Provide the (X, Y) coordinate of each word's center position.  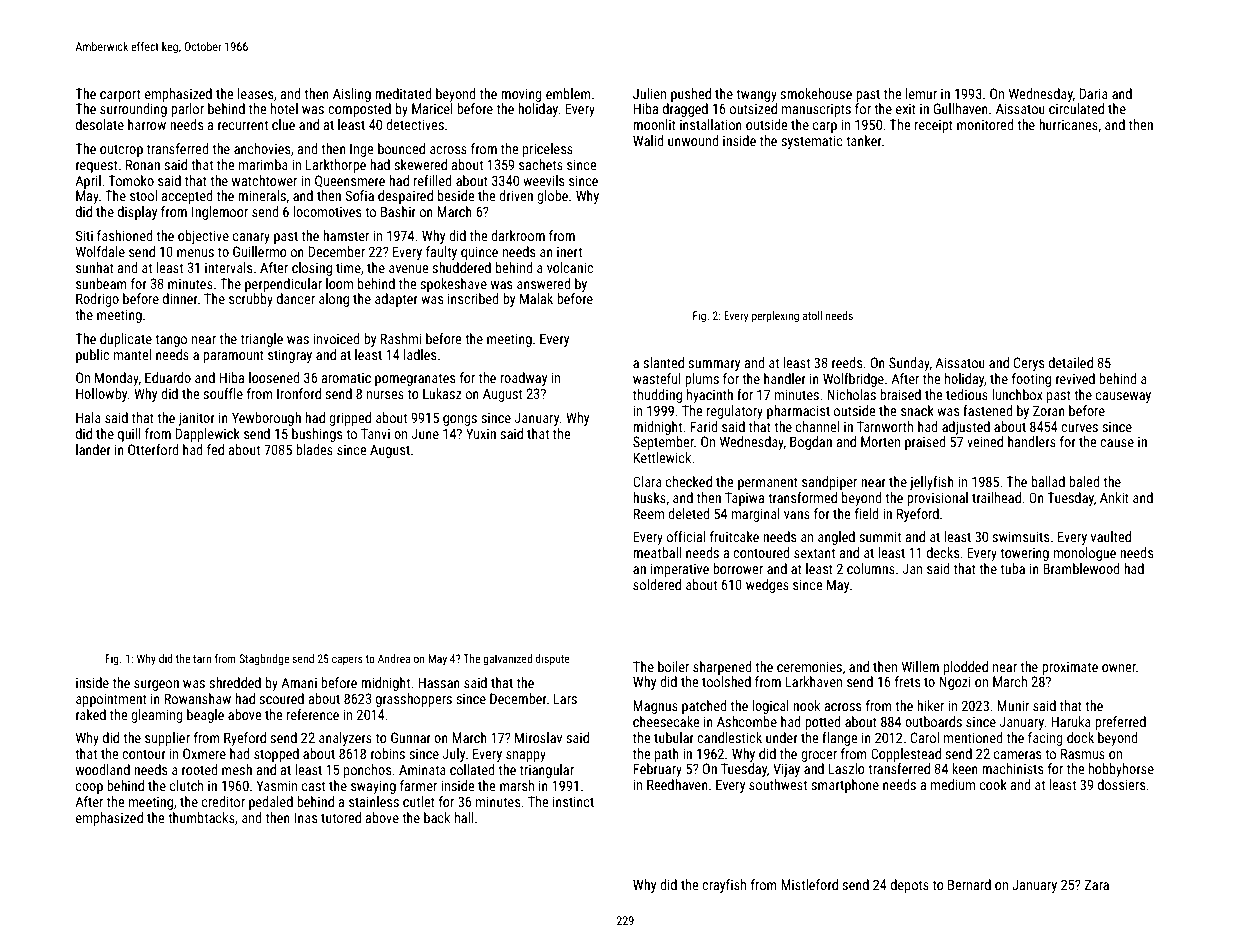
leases (255, 93)
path (667, 755)
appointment (111, 700)
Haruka (1071, 721)
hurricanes (1068, 124)
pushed (691, 95)
